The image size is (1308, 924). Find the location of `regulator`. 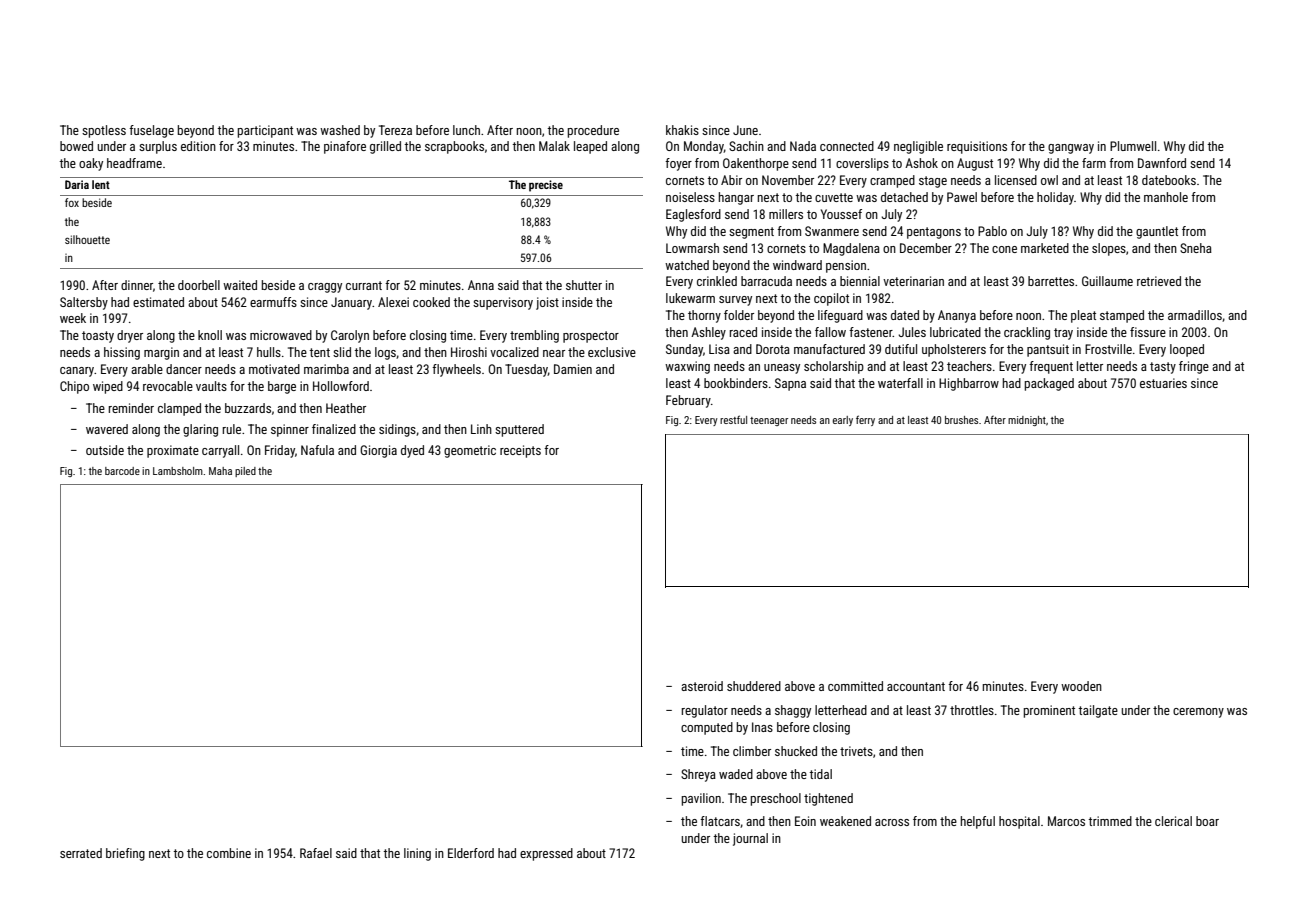

regulator is located at coordinates (705, 711).
